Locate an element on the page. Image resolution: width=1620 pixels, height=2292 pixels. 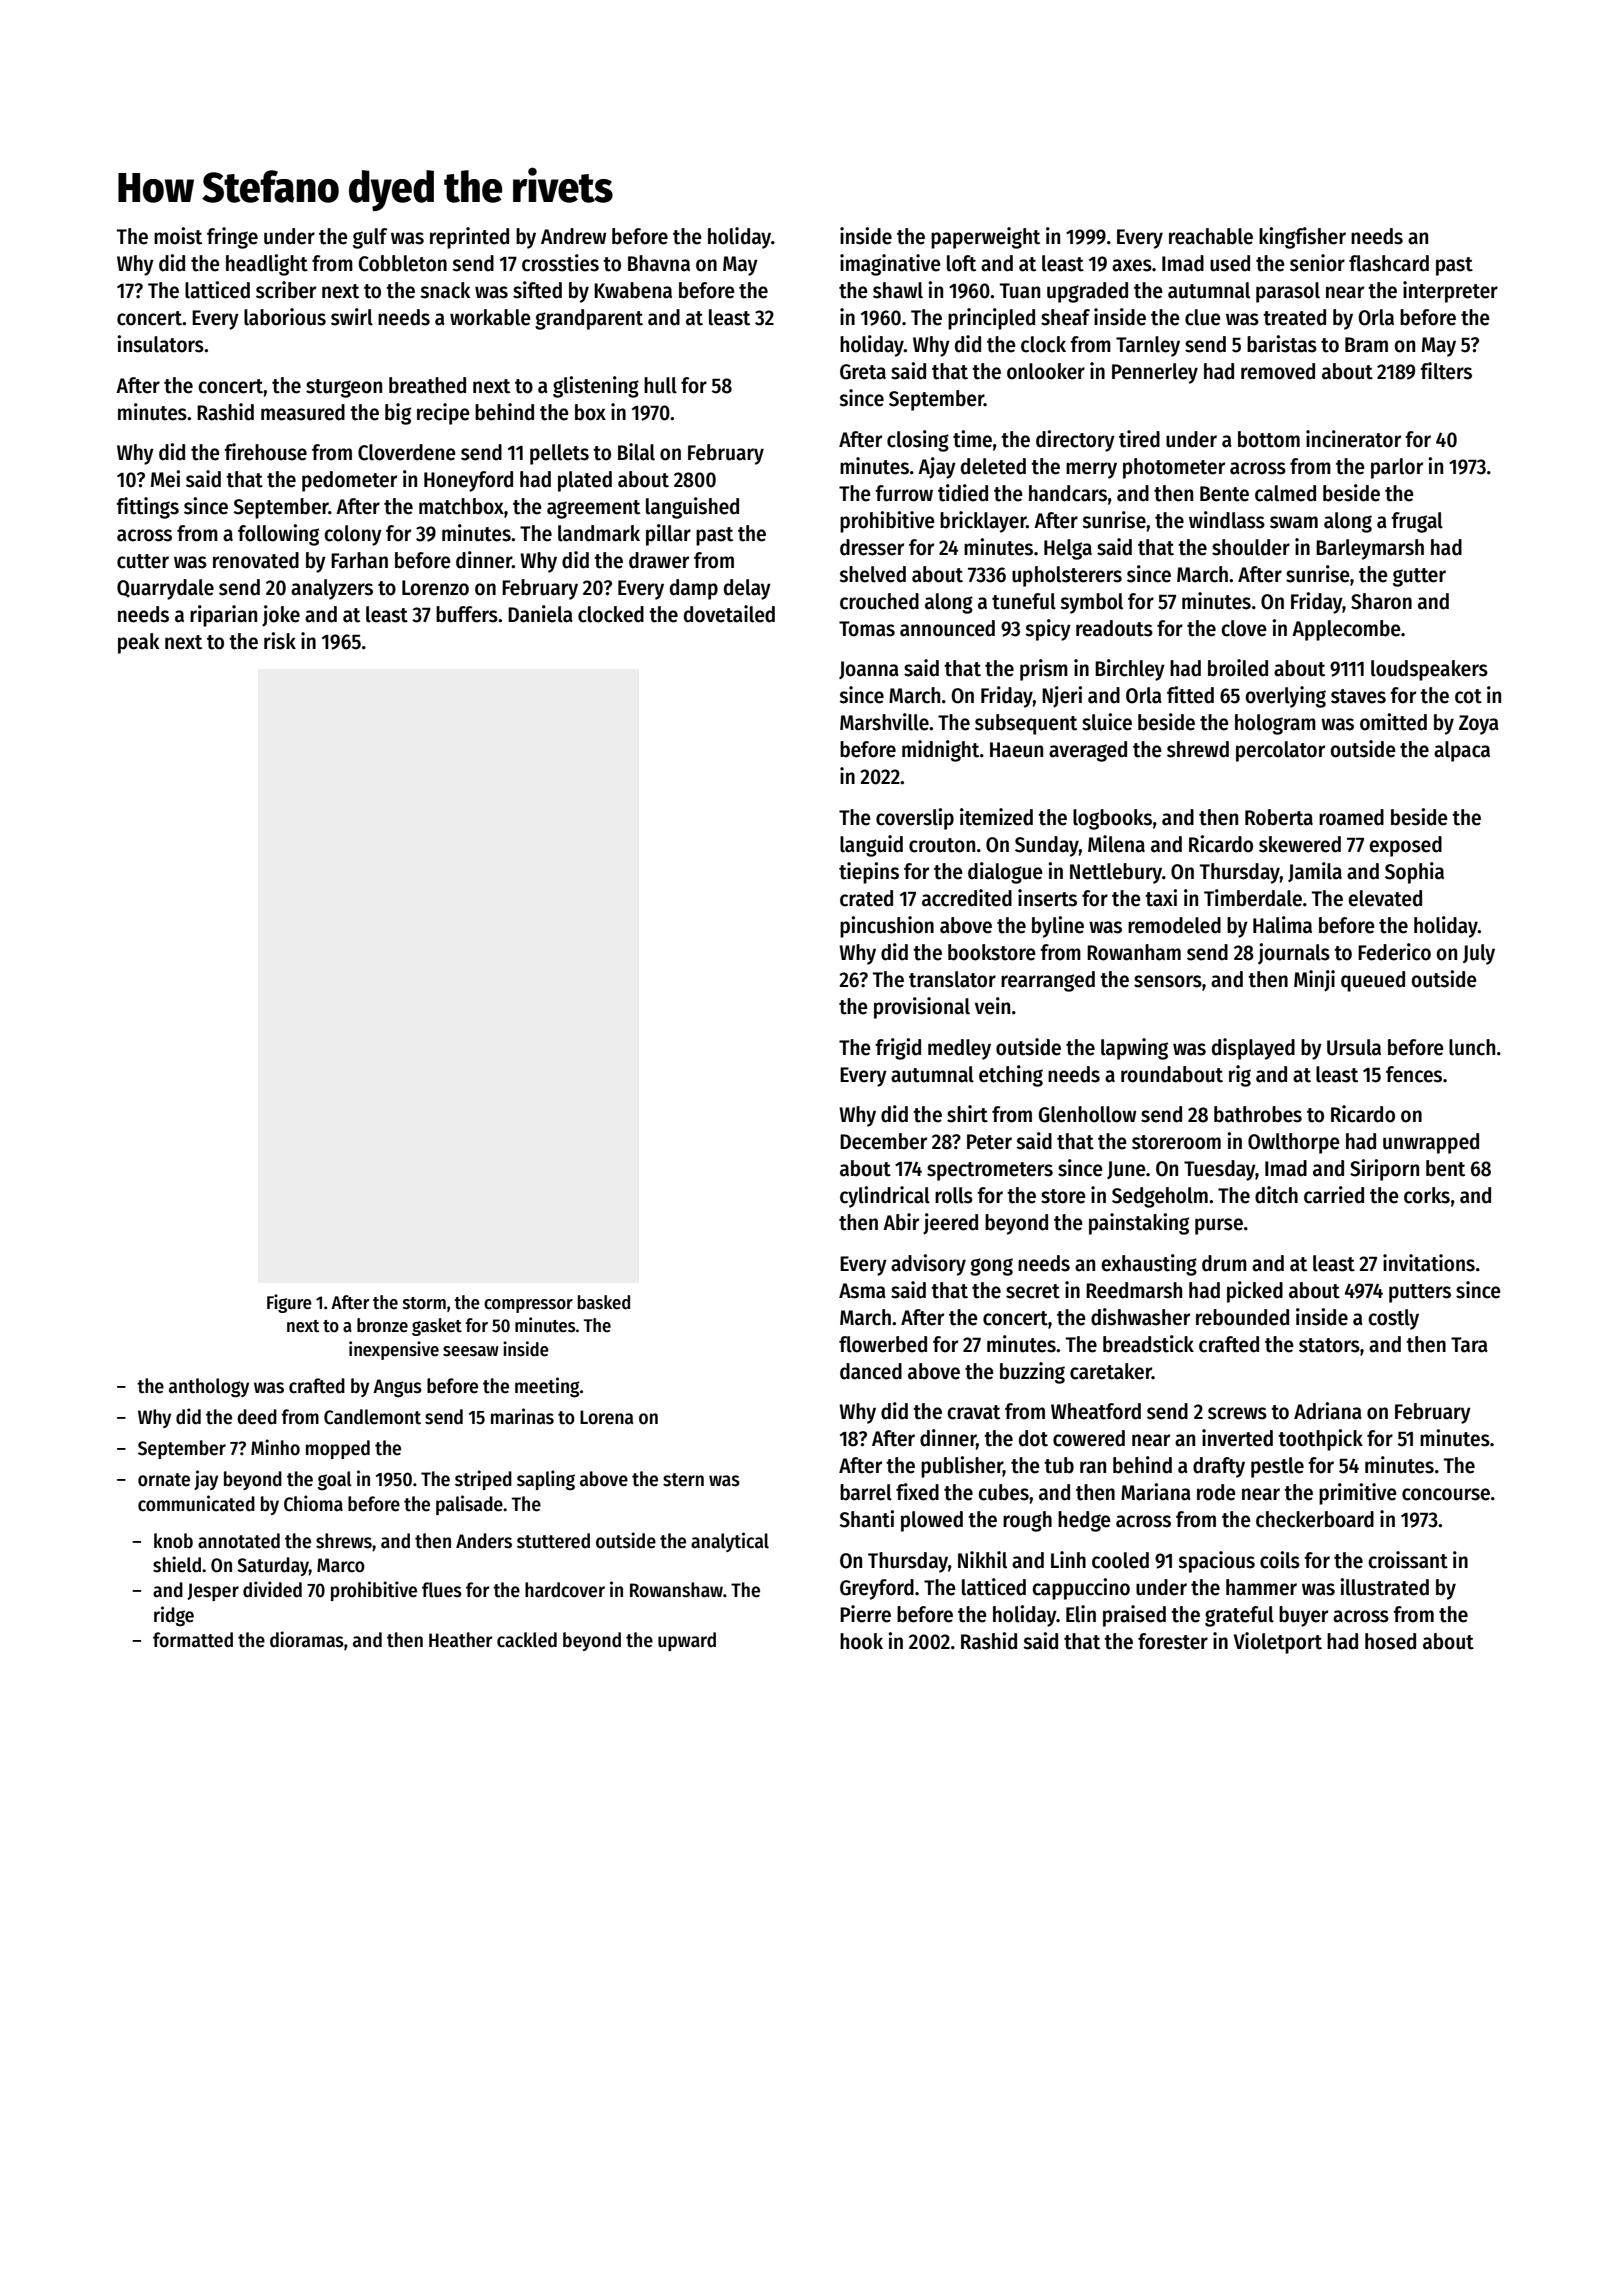
meeting is located at coordinates (547, 1387).
